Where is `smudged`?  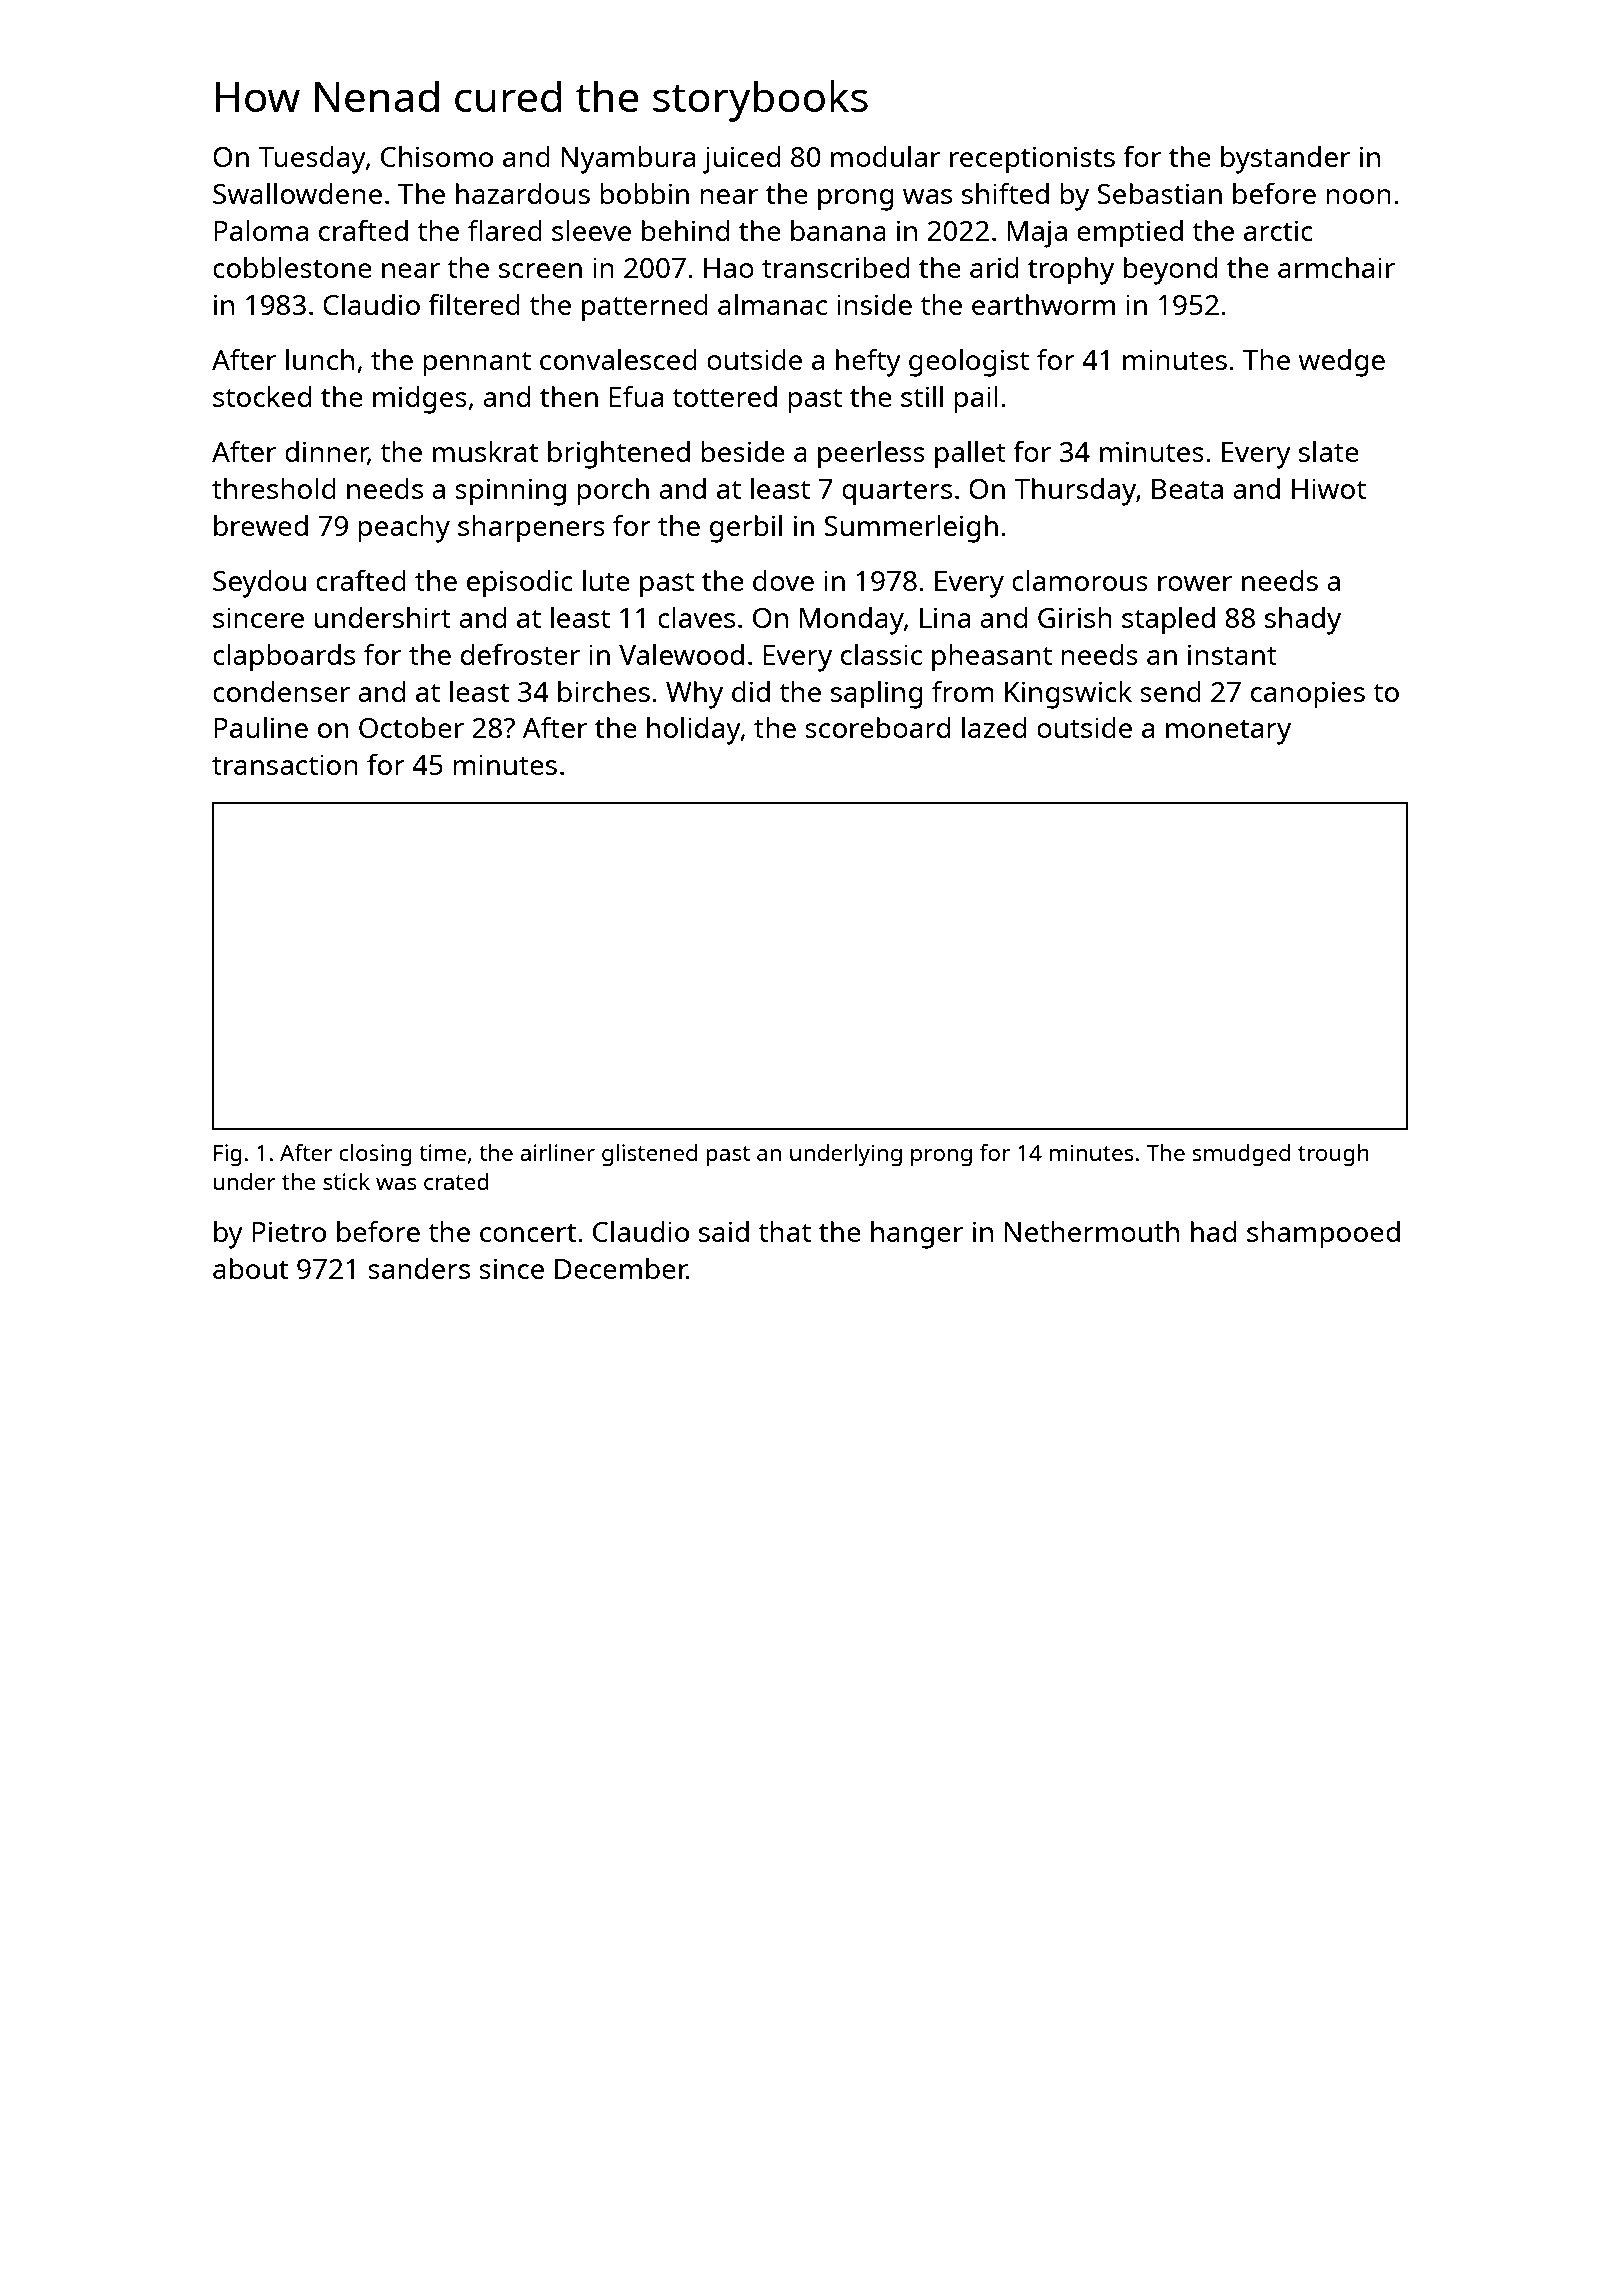
smudged is located at coordinates (1241, 1155).
